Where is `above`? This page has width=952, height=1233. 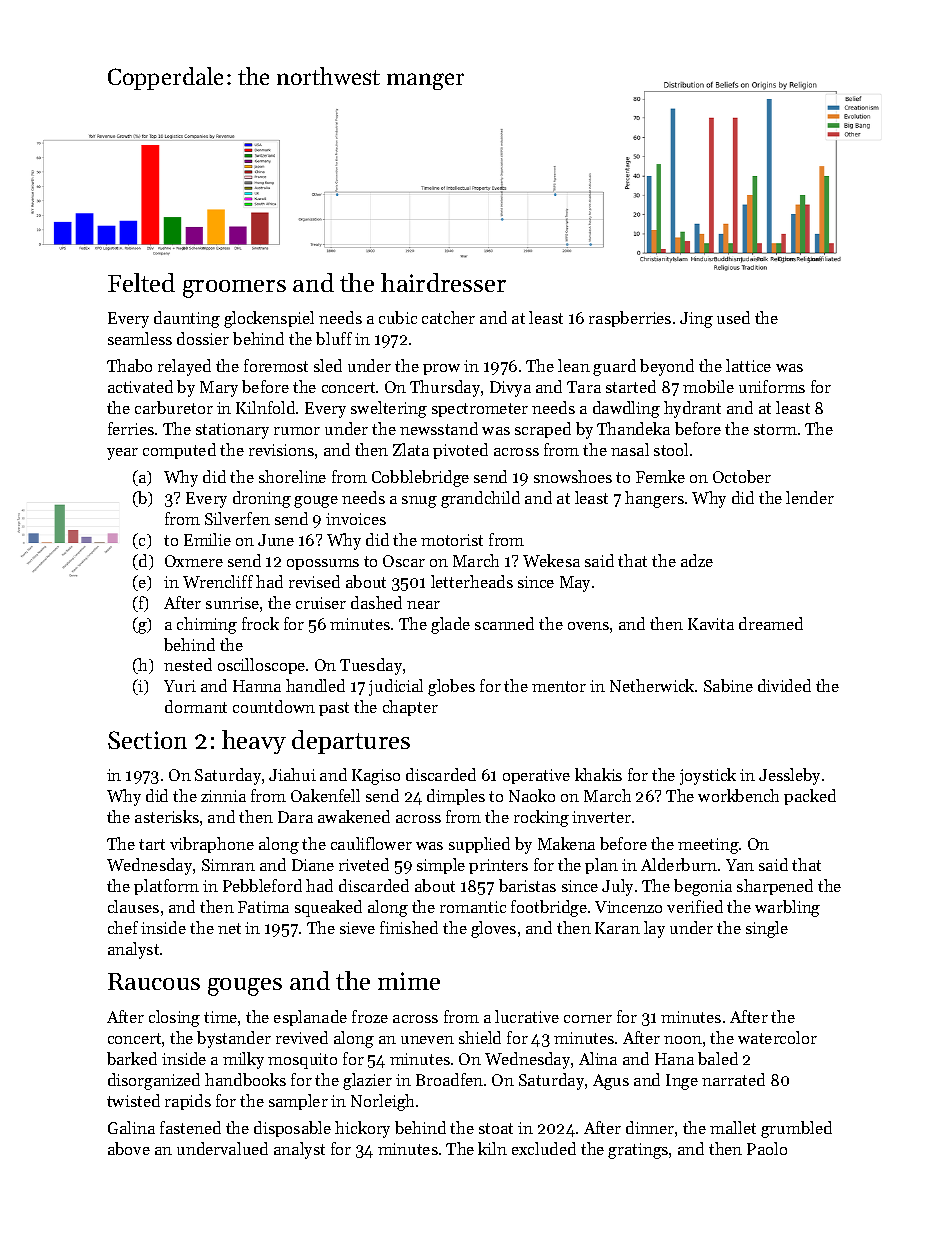 above is located at coordinates (129, 1148).
